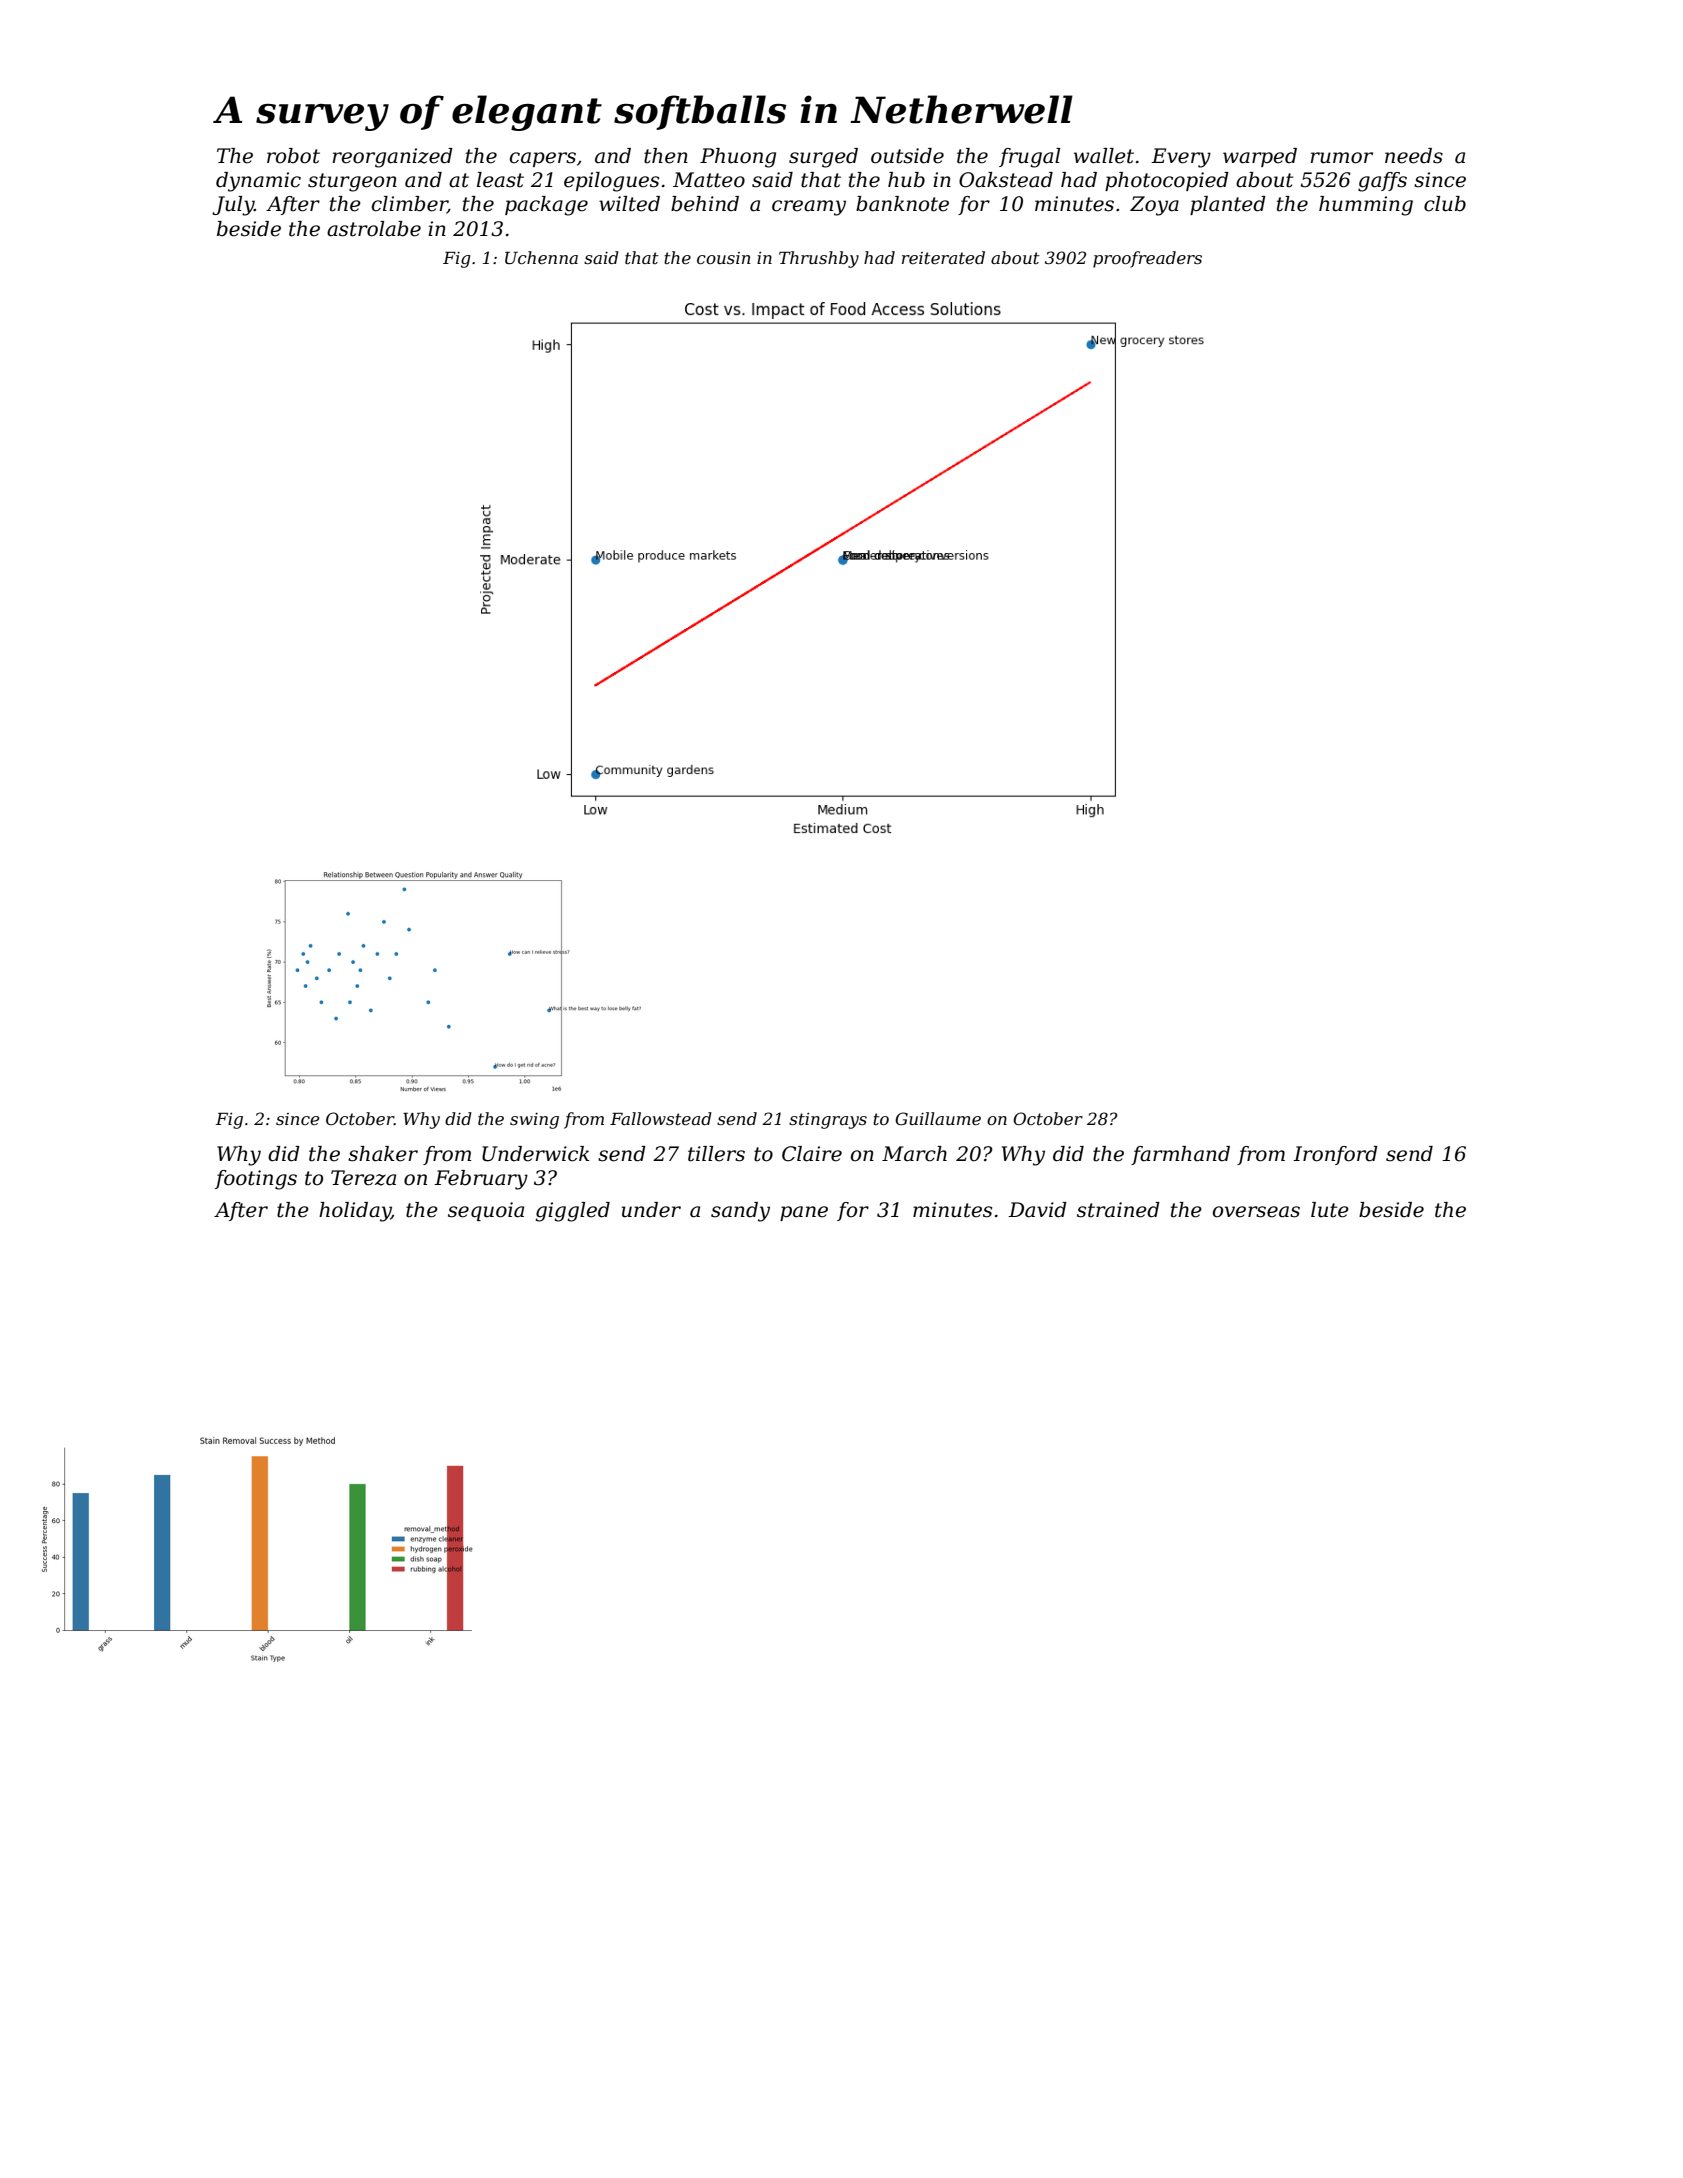 The image size is (1683, 2178). I want to click on proofreaders, so click(1147, 259).
